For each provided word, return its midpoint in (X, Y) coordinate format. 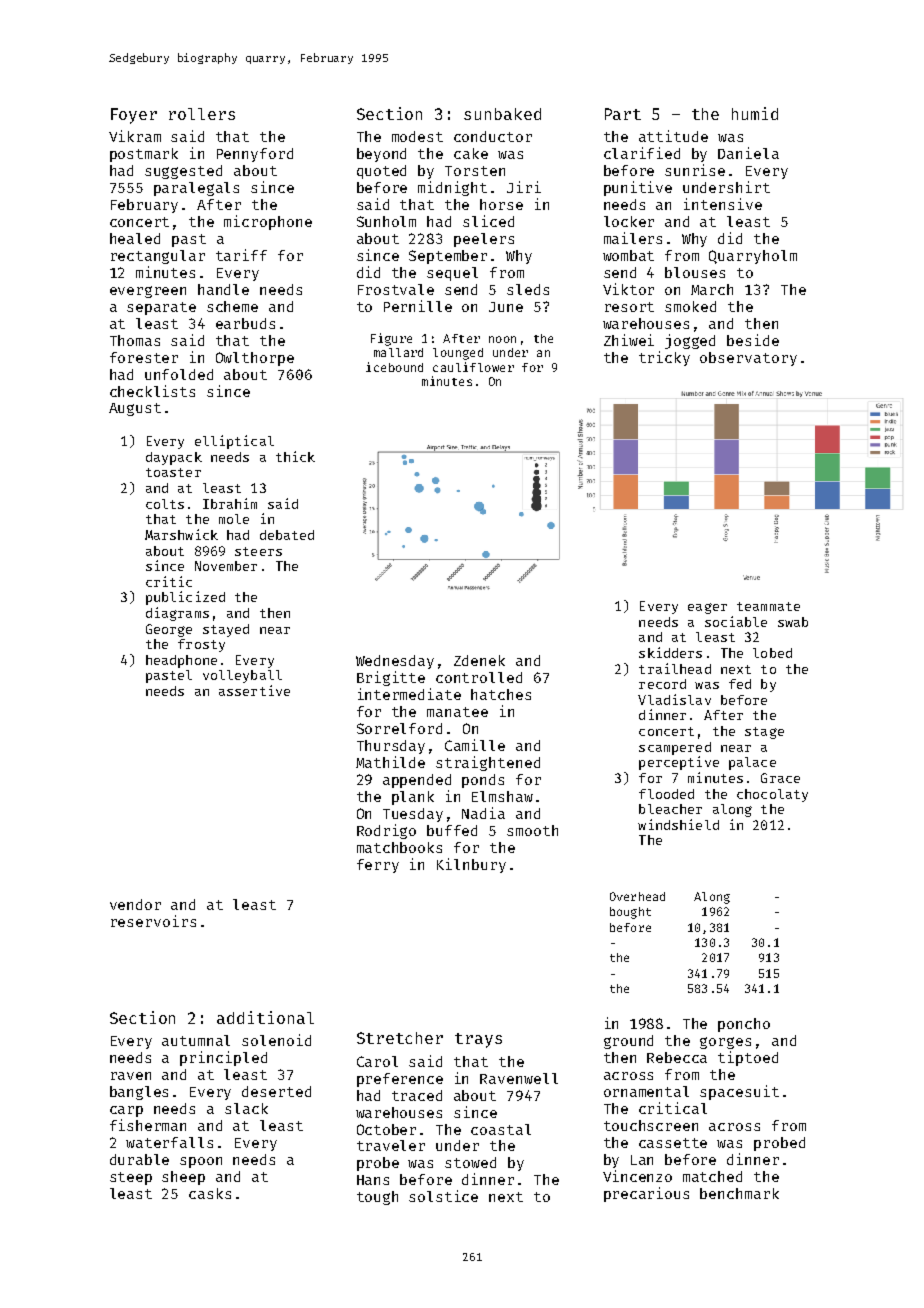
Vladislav (674, 699)
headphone (181, 661)
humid (755, 113)
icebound (394, 367)
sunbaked (502, 114)
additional (265, 1017)
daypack (174, 458)
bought (630, 913)
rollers (202, 114)
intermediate (409, 694)
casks (210, 1193)
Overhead (637, 896)
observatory (748, 359)
